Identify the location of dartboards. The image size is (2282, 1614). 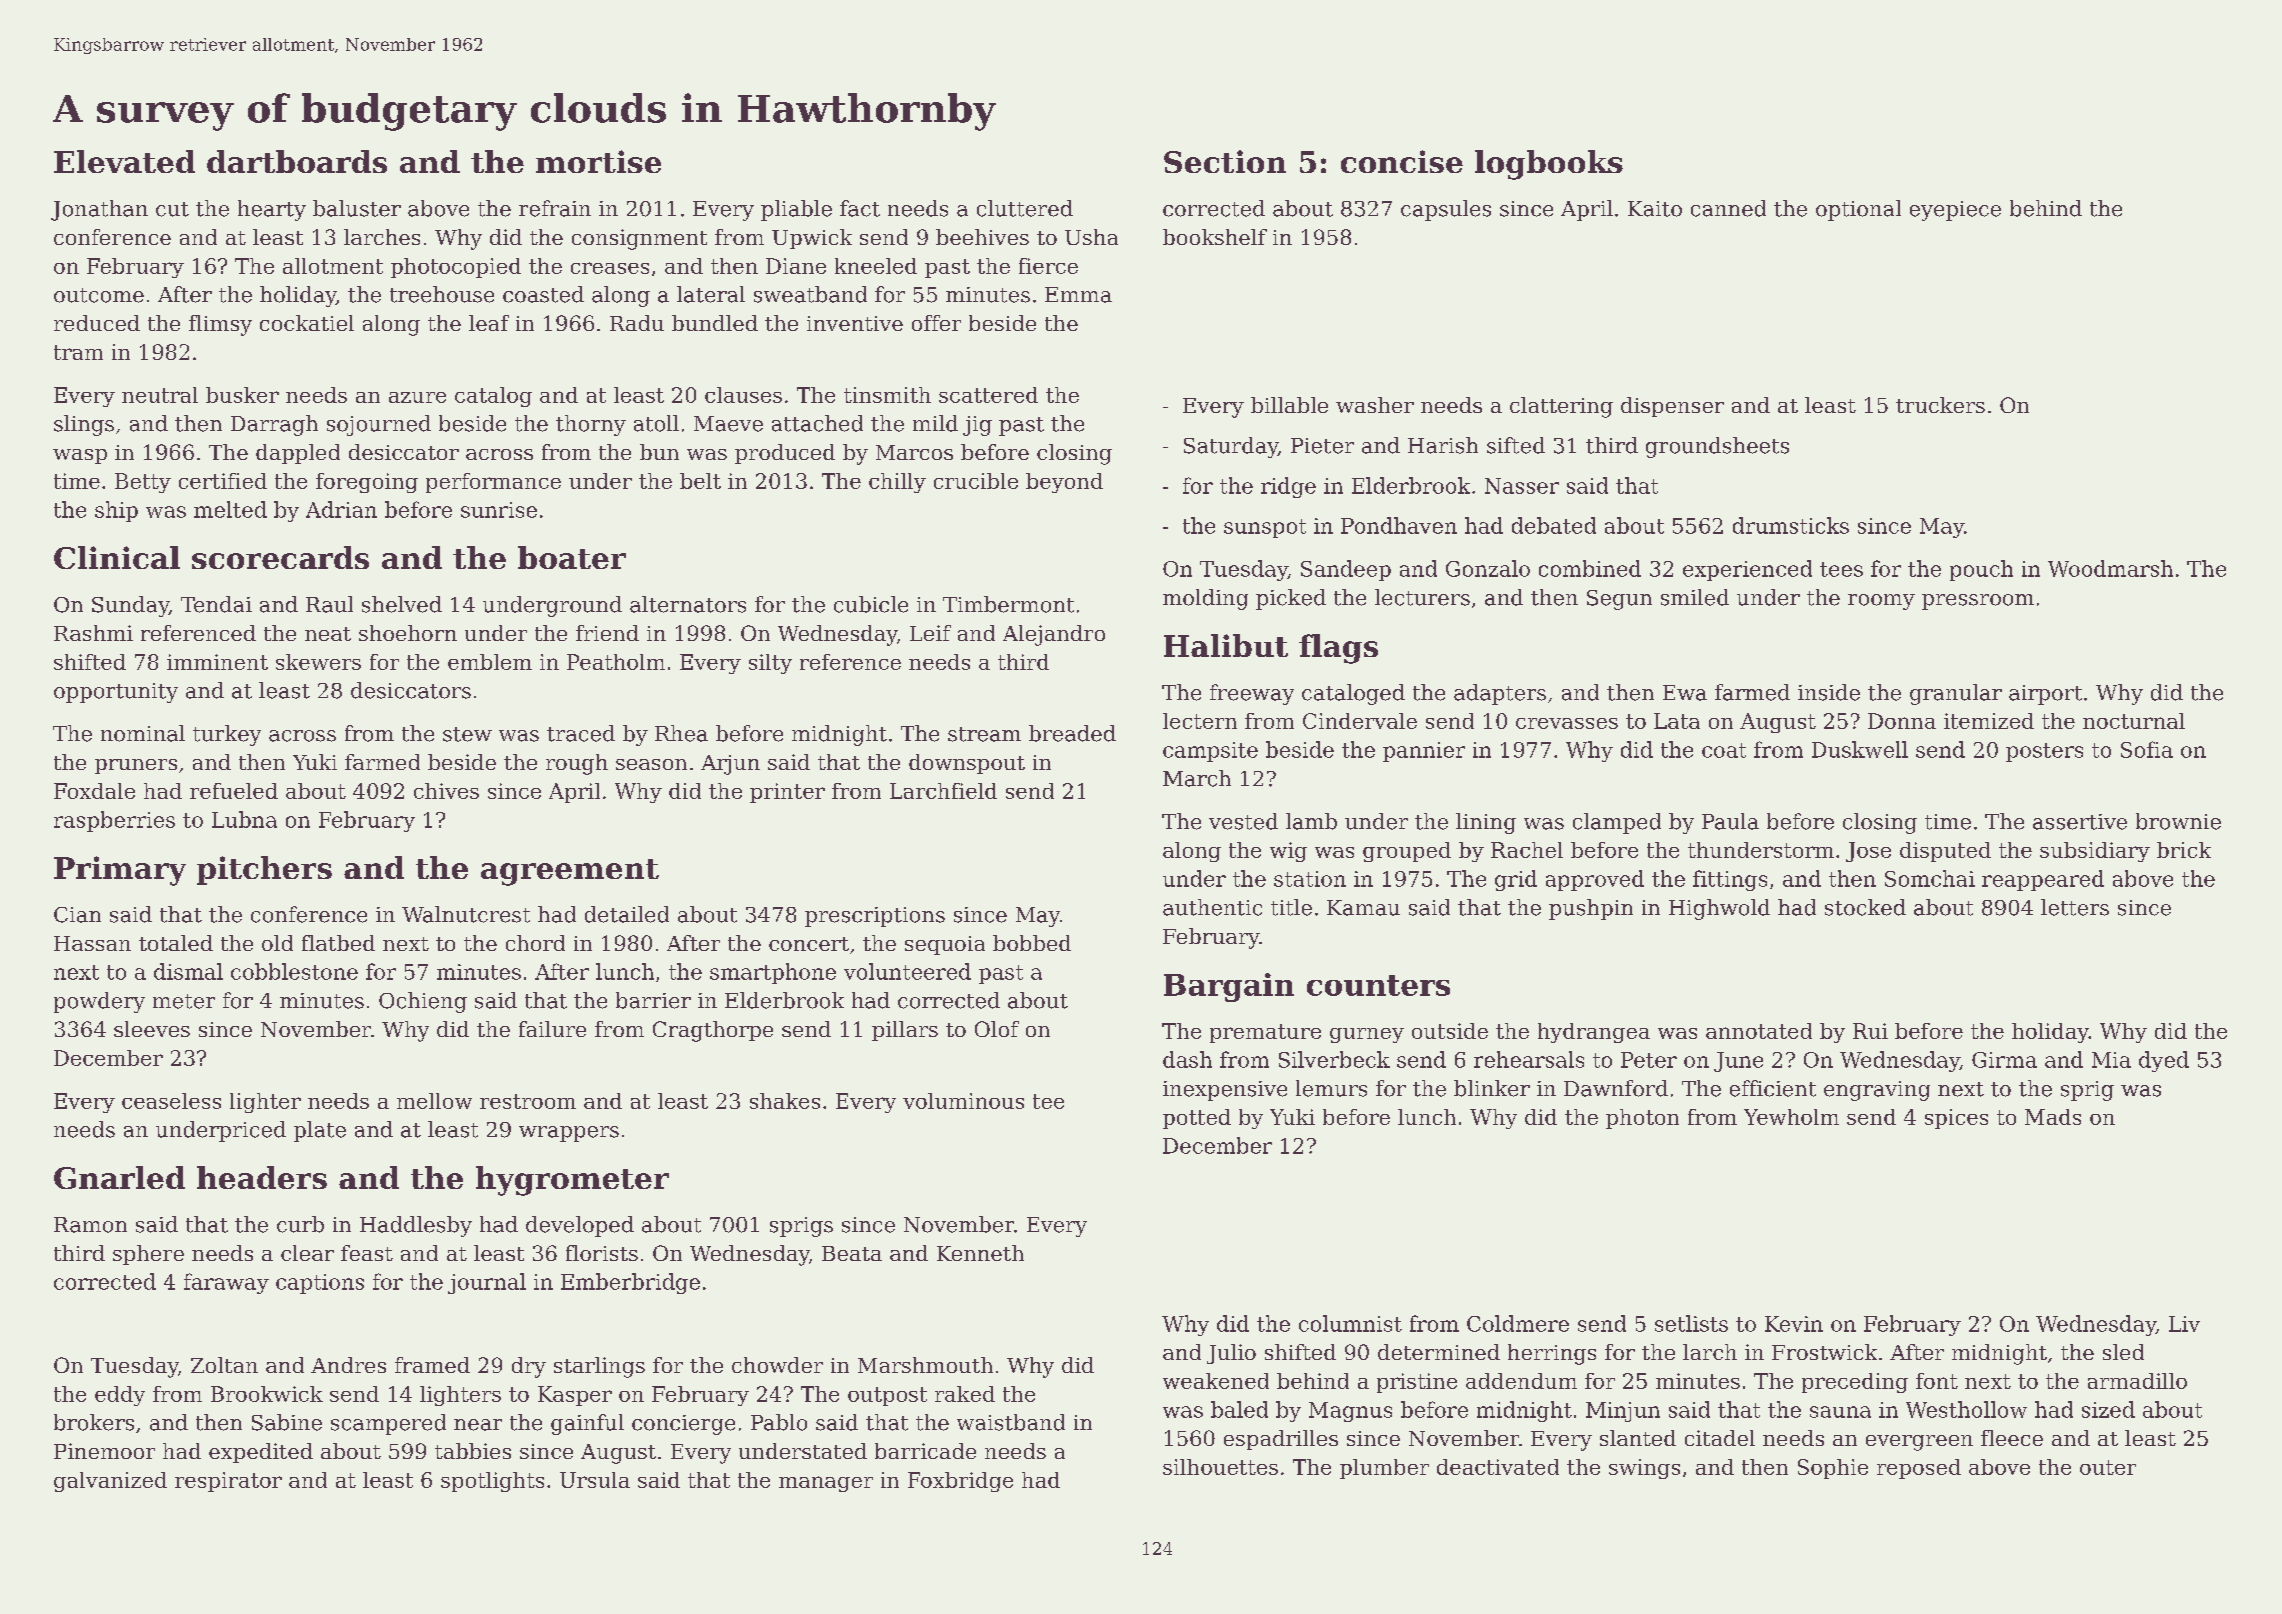
(297, 161).
